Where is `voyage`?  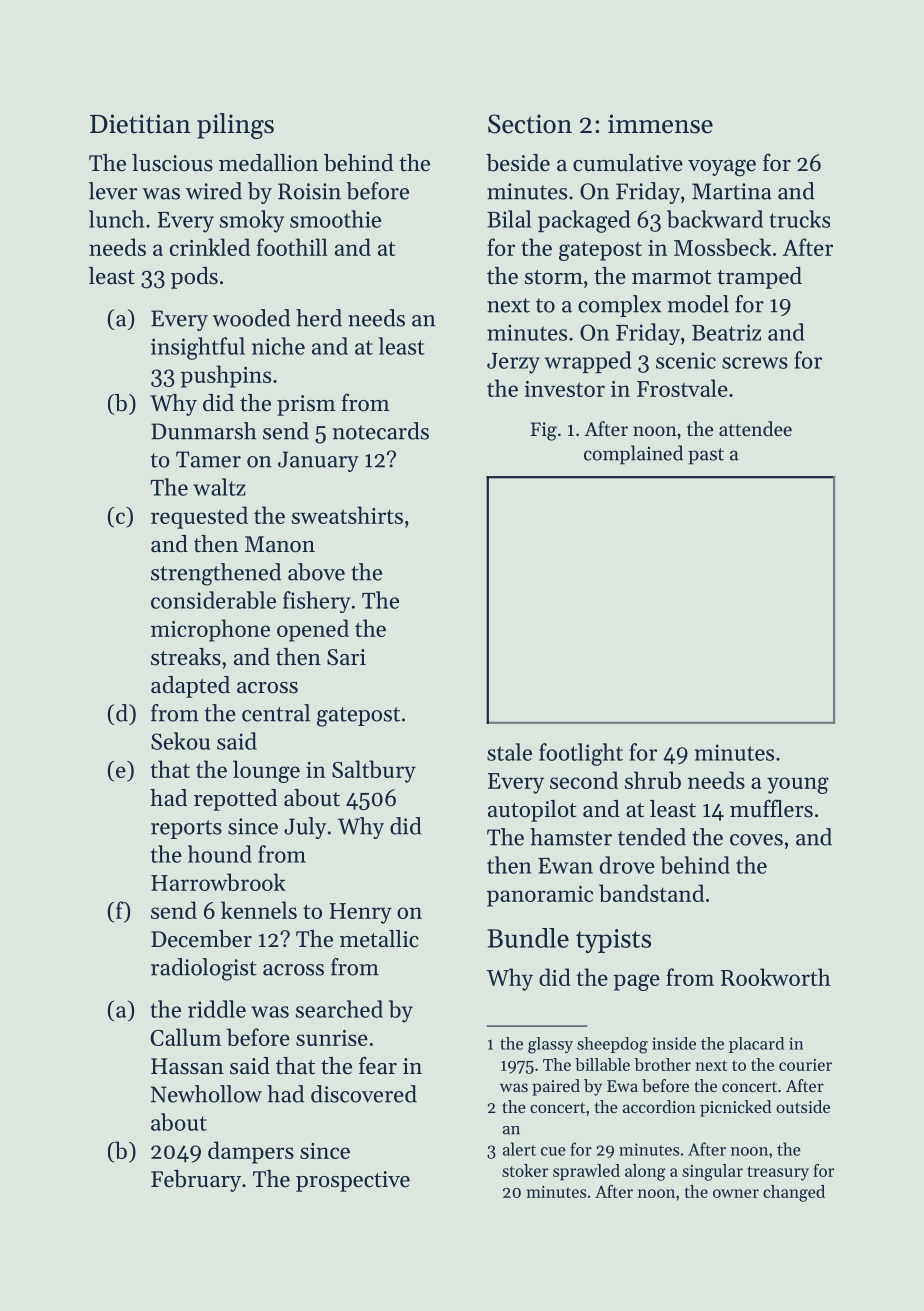 voyage is located at coordinates (722, 168).
